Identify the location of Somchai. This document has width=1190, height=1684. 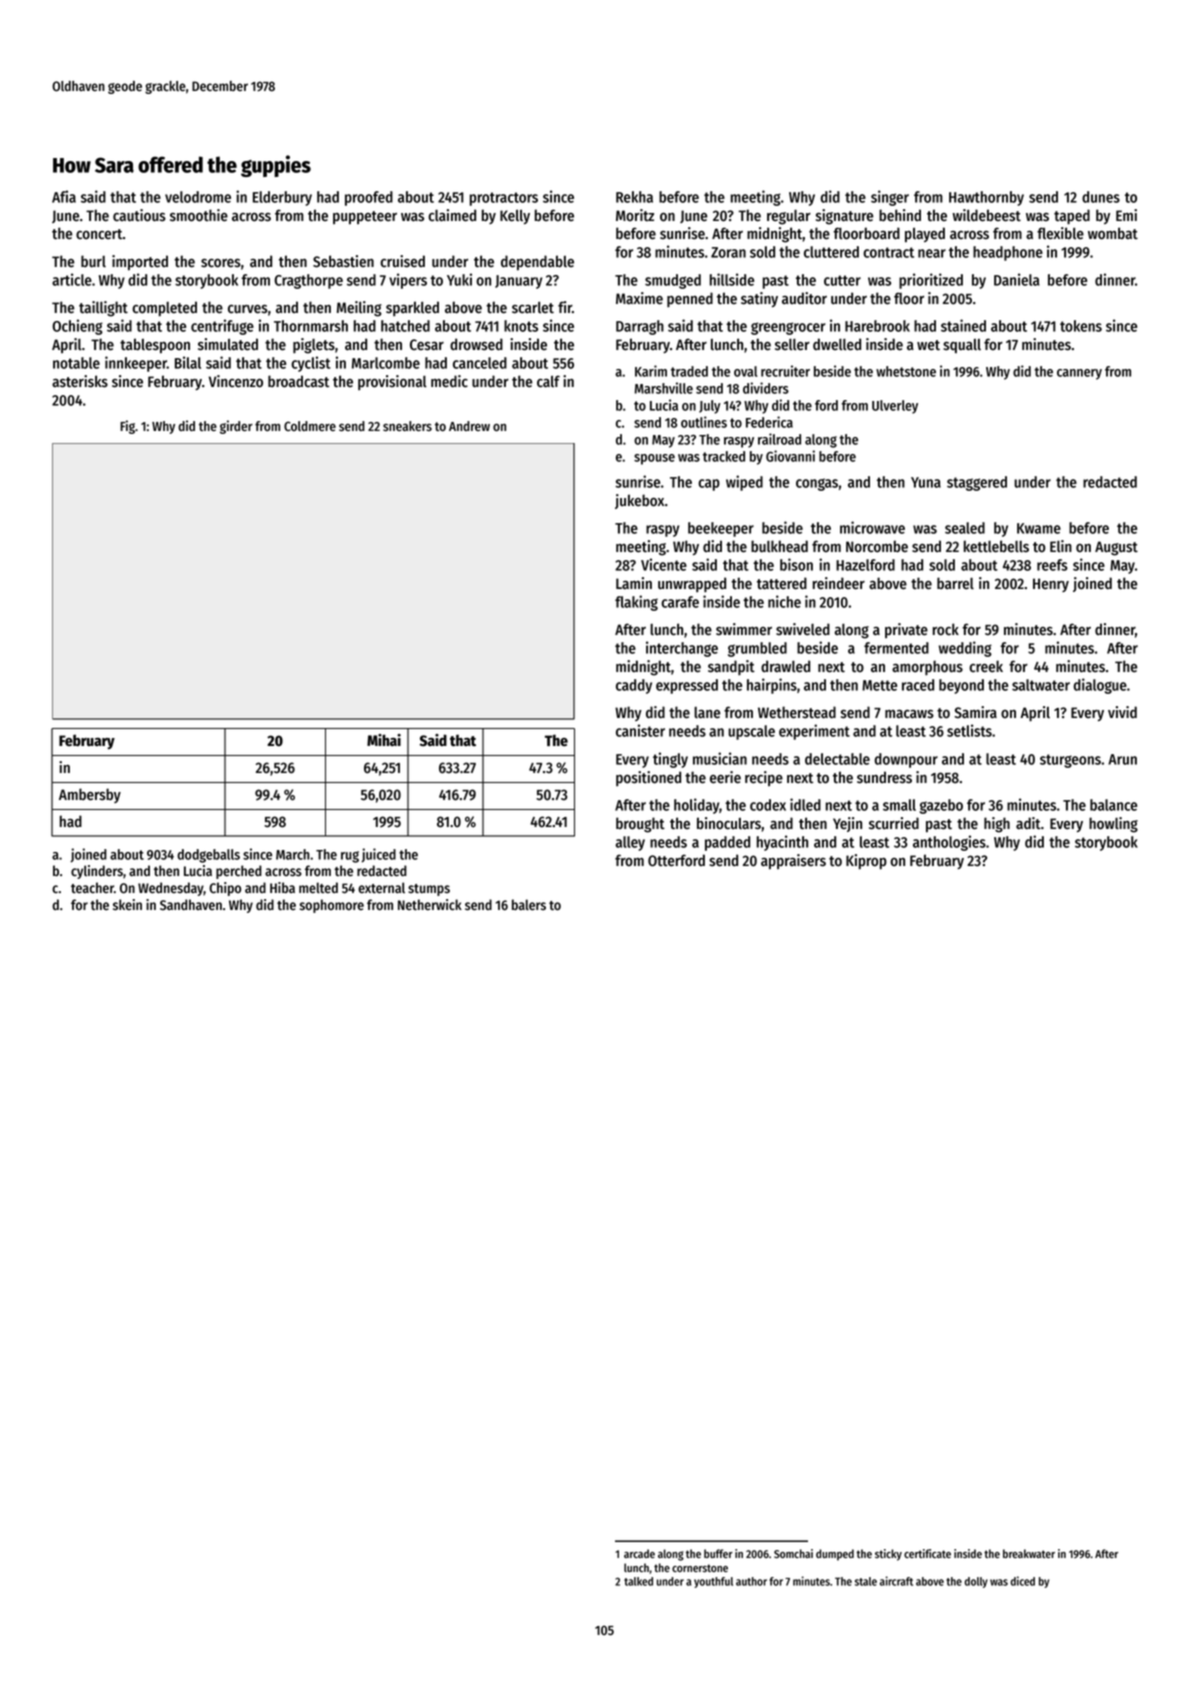
(793, 1553).
